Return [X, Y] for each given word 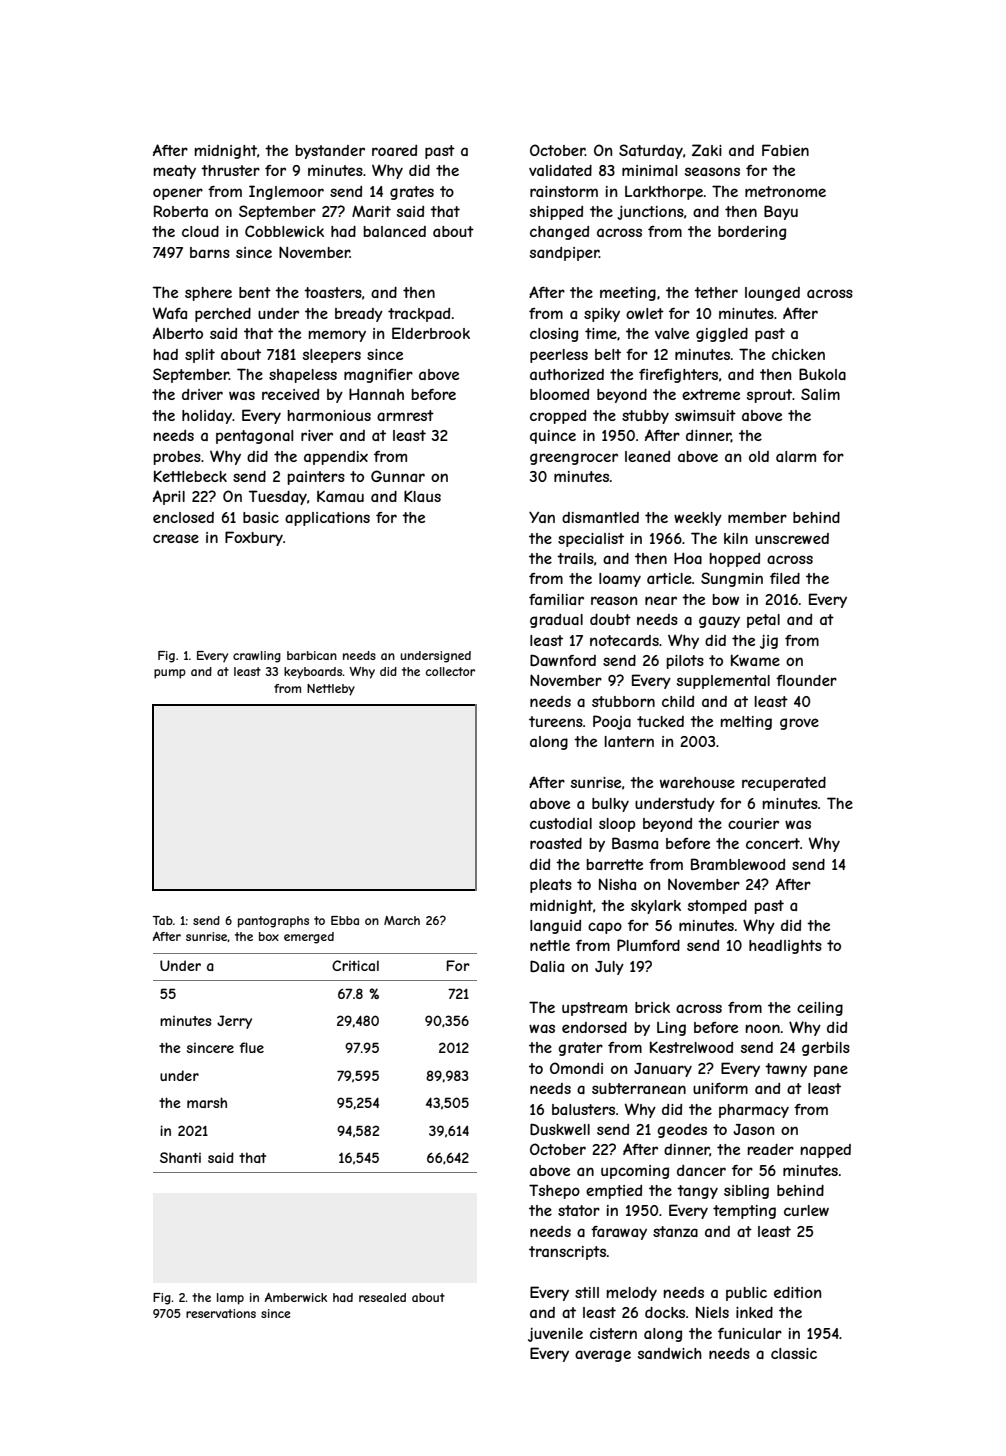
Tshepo [554, 1191]
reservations [221, 1313]
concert [773, 843]
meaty [175, 172]
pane [831, 1071]
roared [394, 150]
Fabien [785, 150]
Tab [162, 920]
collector [450, 671]
